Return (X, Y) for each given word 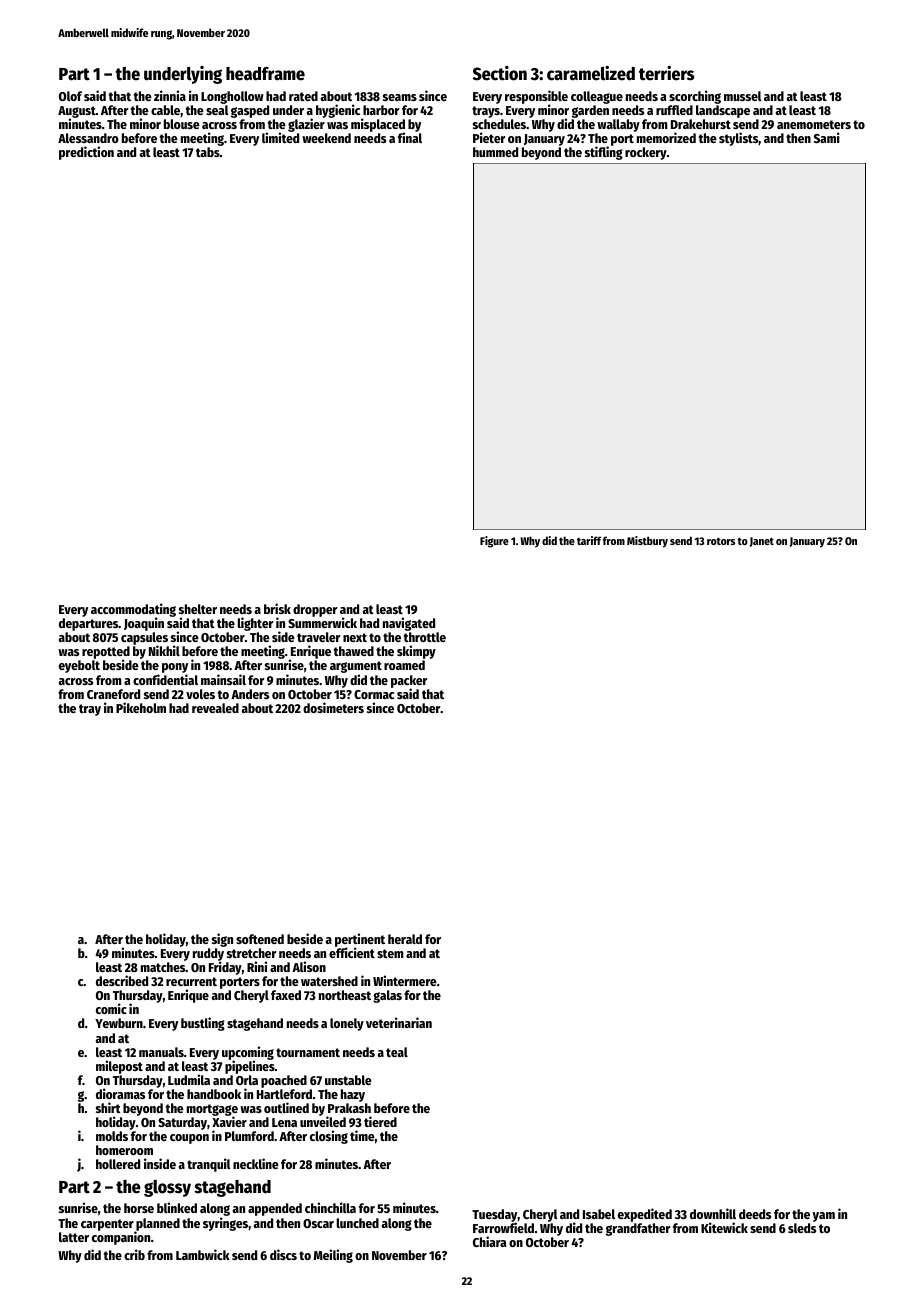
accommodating (133, 610)
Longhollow (232, 97)
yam (824, 1217)
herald (405, 939)
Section (500, 73)
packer (409, 681)
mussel (743, 96)
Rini (257, 966)
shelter (198, 609)
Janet (762, 542)
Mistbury (647, 542)
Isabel (599, 1214)
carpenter (107, 1225)
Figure (494, 542)
